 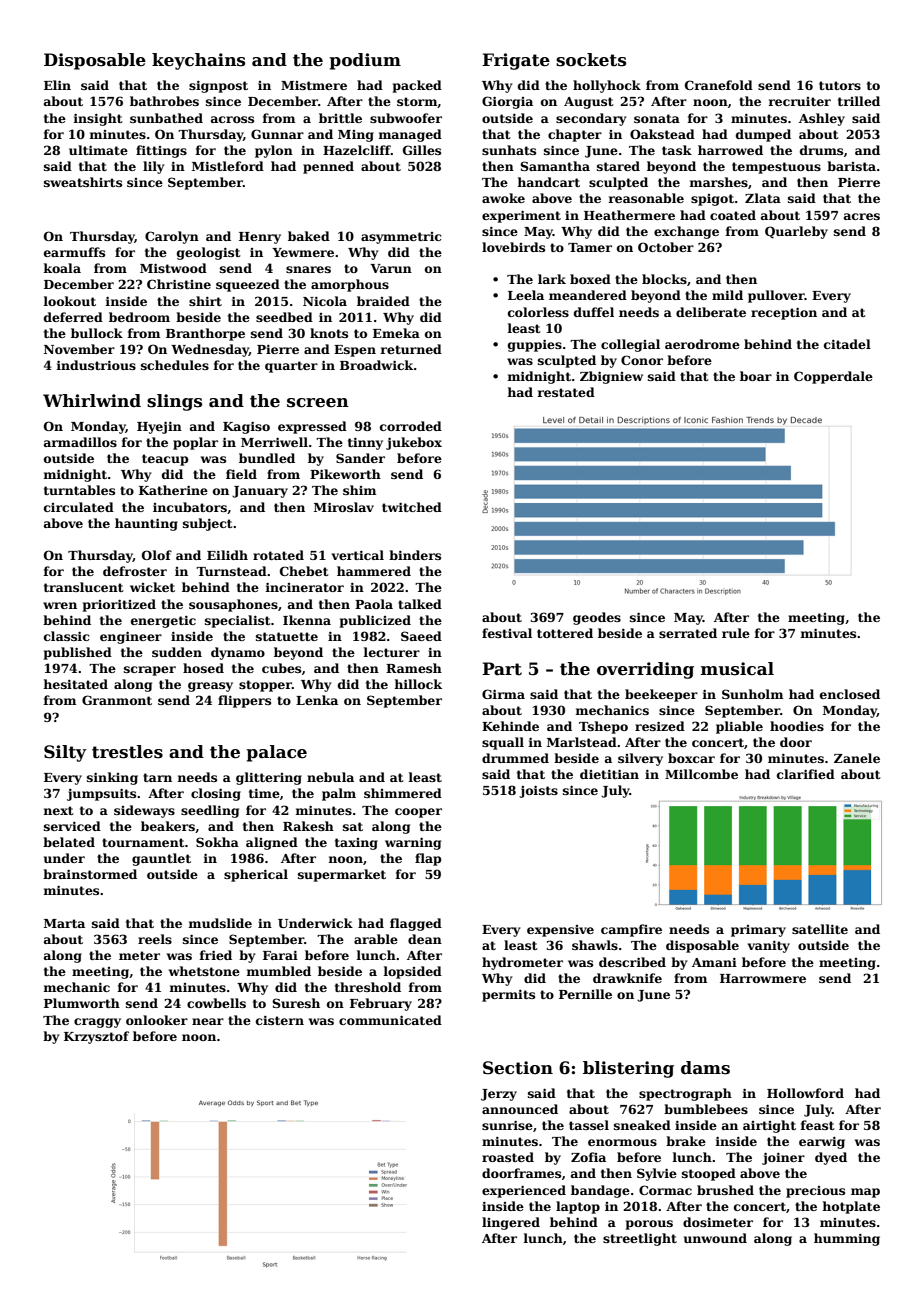 I want to click on Tshepo, so click(x=603, y=727).
